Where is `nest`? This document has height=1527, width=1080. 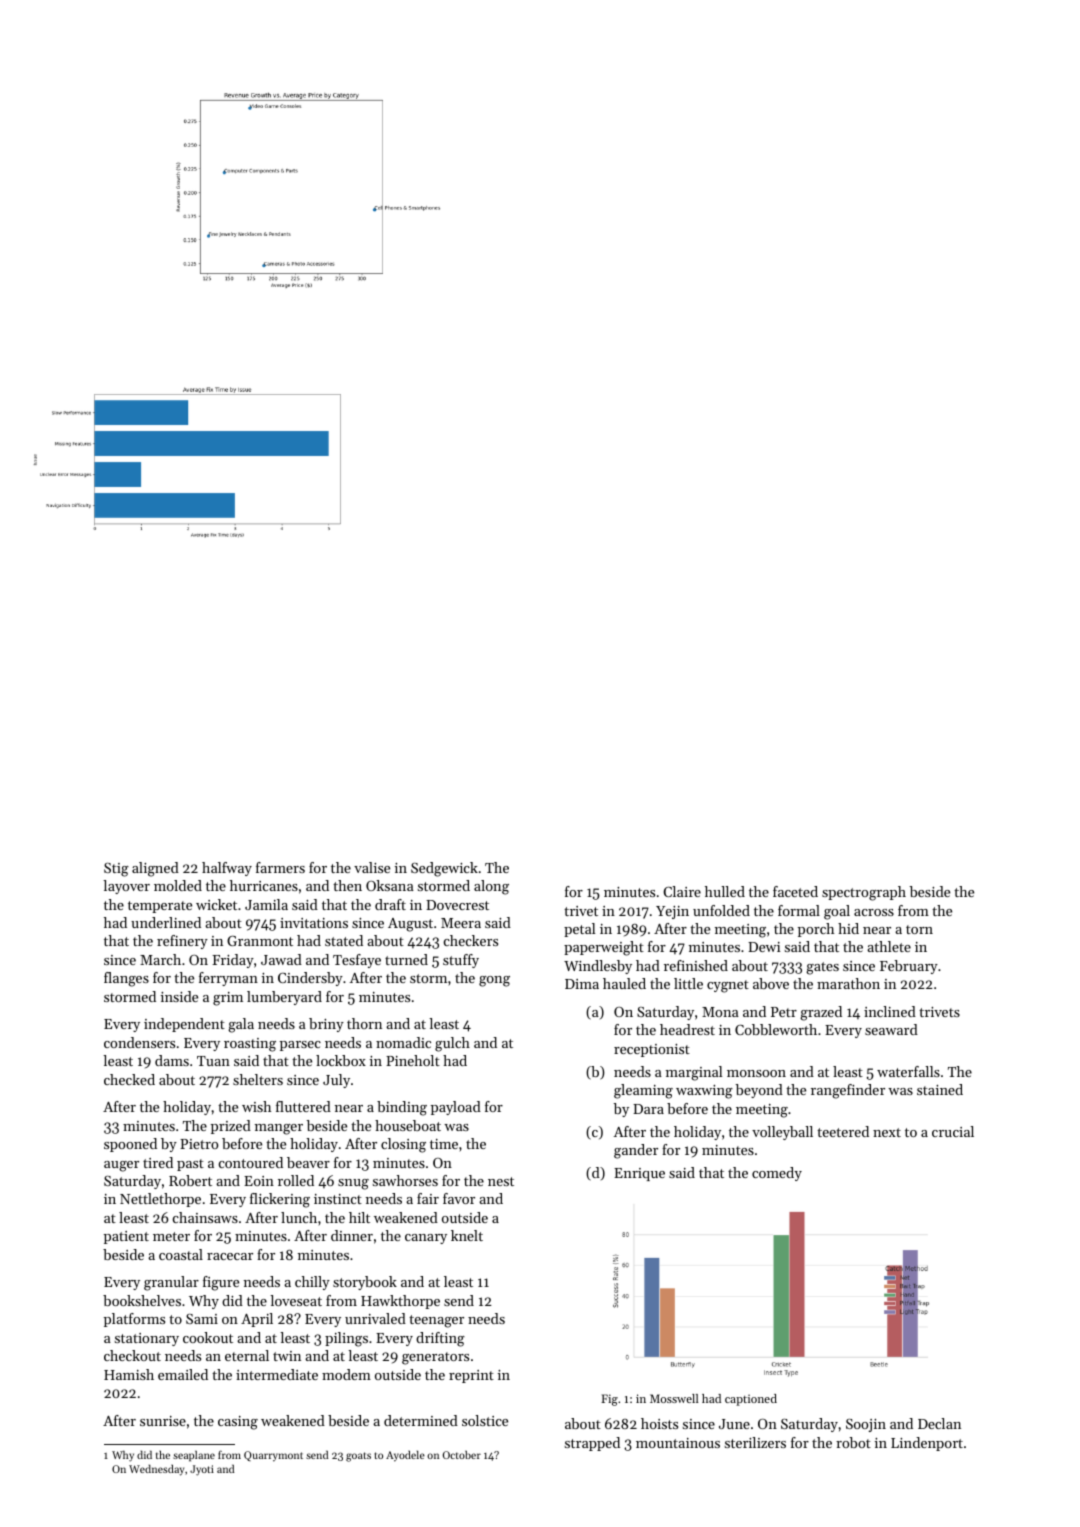
nest is located at coordinates (501, 1181).
